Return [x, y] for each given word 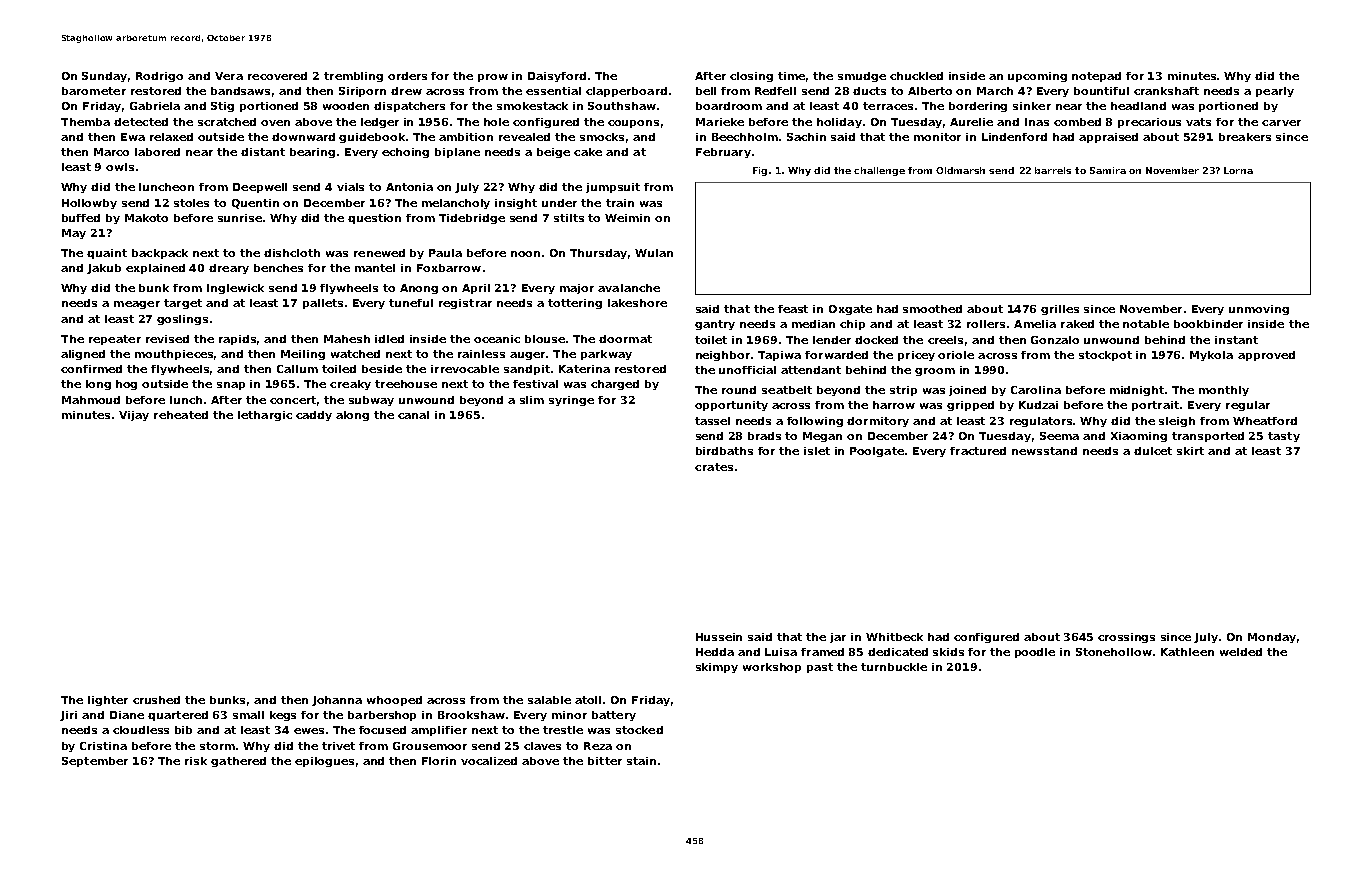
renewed [379, 253]
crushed [156, 700]
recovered [277, 76]
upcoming [1037, 77]
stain [641, 761]
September [95, 762]
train [620, 203]
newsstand [1044, 451]
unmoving [1259, 310]
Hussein [719, 637]
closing [751, 77]
